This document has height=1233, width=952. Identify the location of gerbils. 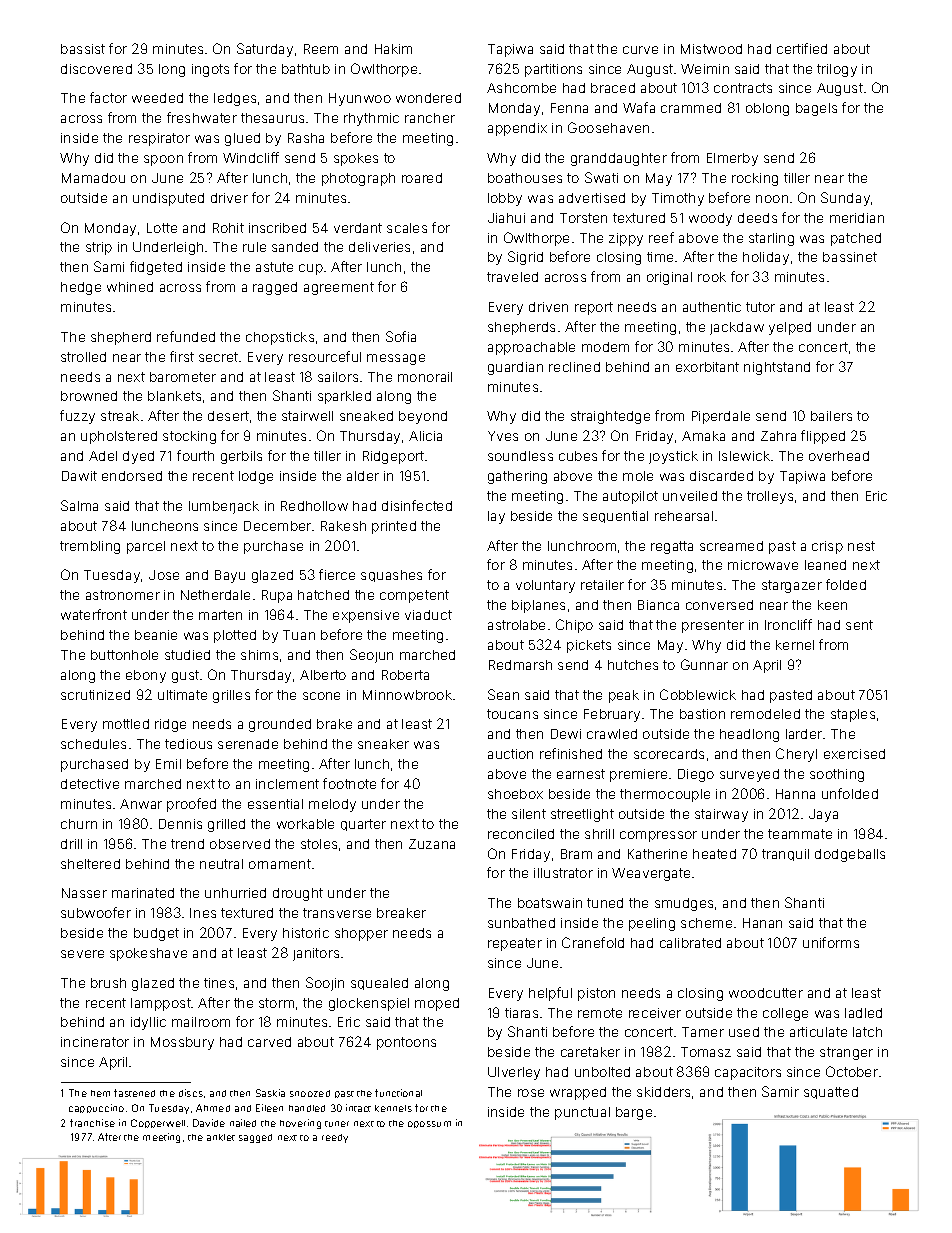
(241, 457).
